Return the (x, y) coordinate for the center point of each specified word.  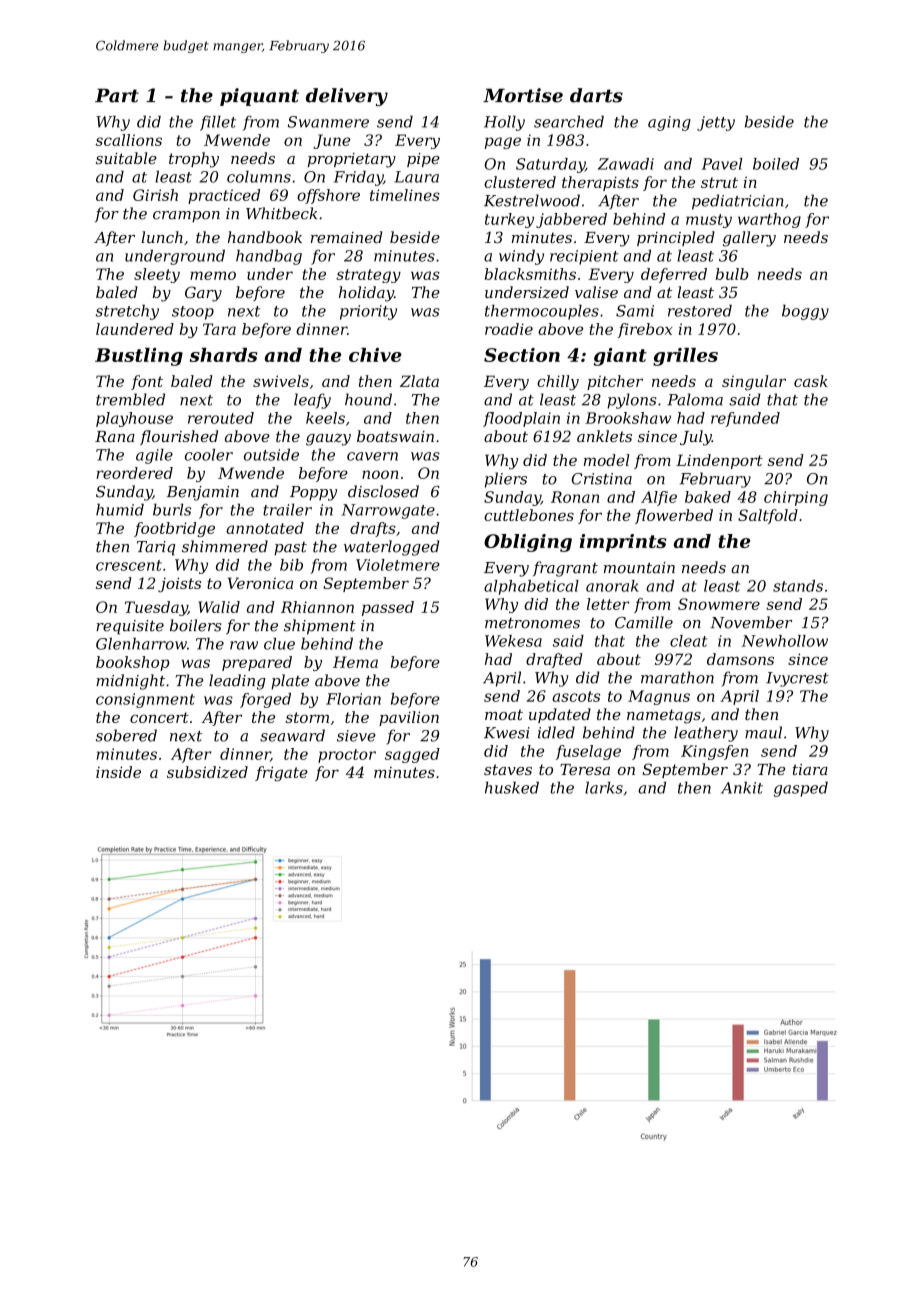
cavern (372, 456)
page (503, 143)
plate (290, 682)
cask (811, 381)
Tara (219, 329)
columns (259, 176)
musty (709, 221)
